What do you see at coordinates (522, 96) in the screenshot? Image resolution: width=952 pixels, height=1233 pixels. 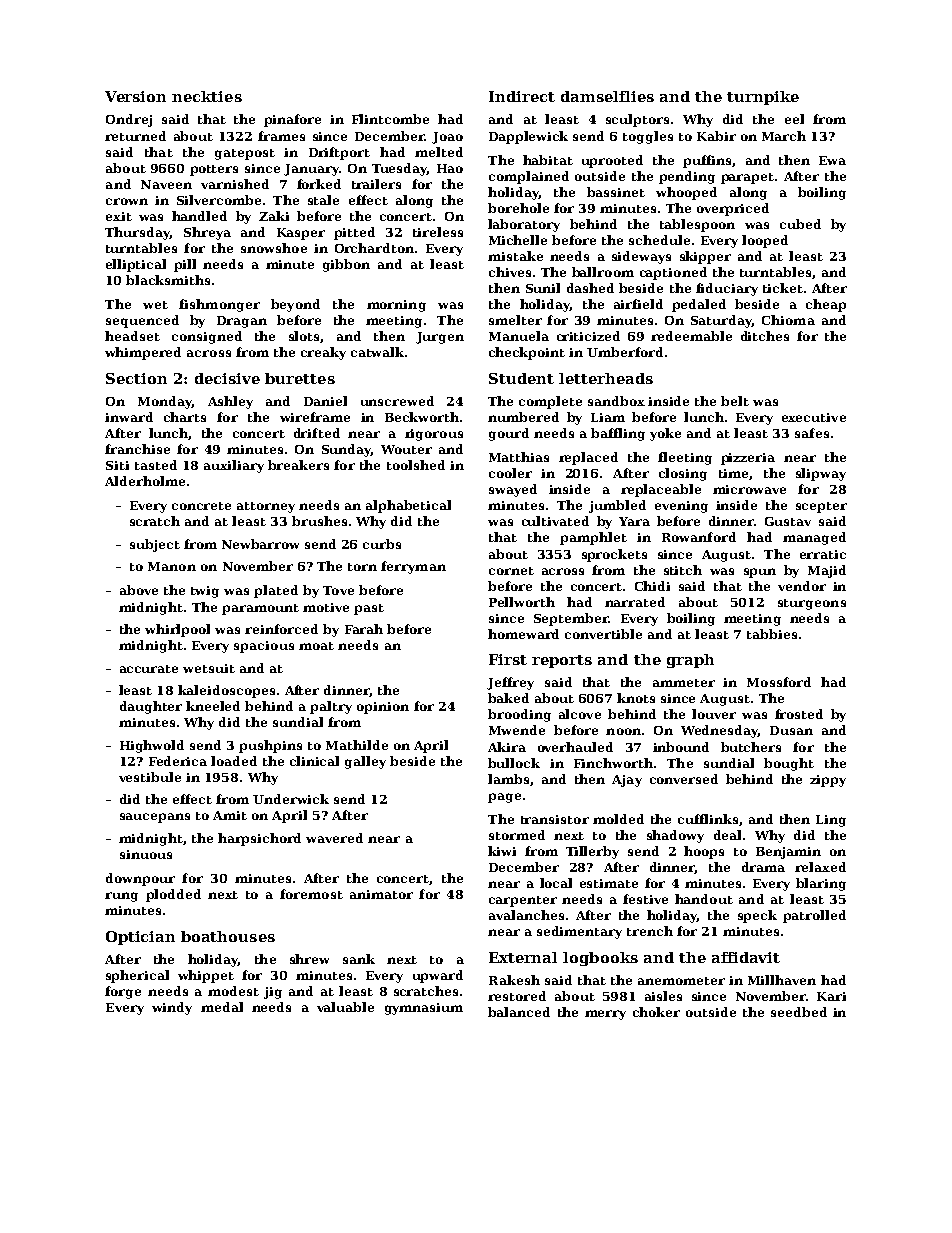 I see `Indirect` at bounding box center [522, 96].
